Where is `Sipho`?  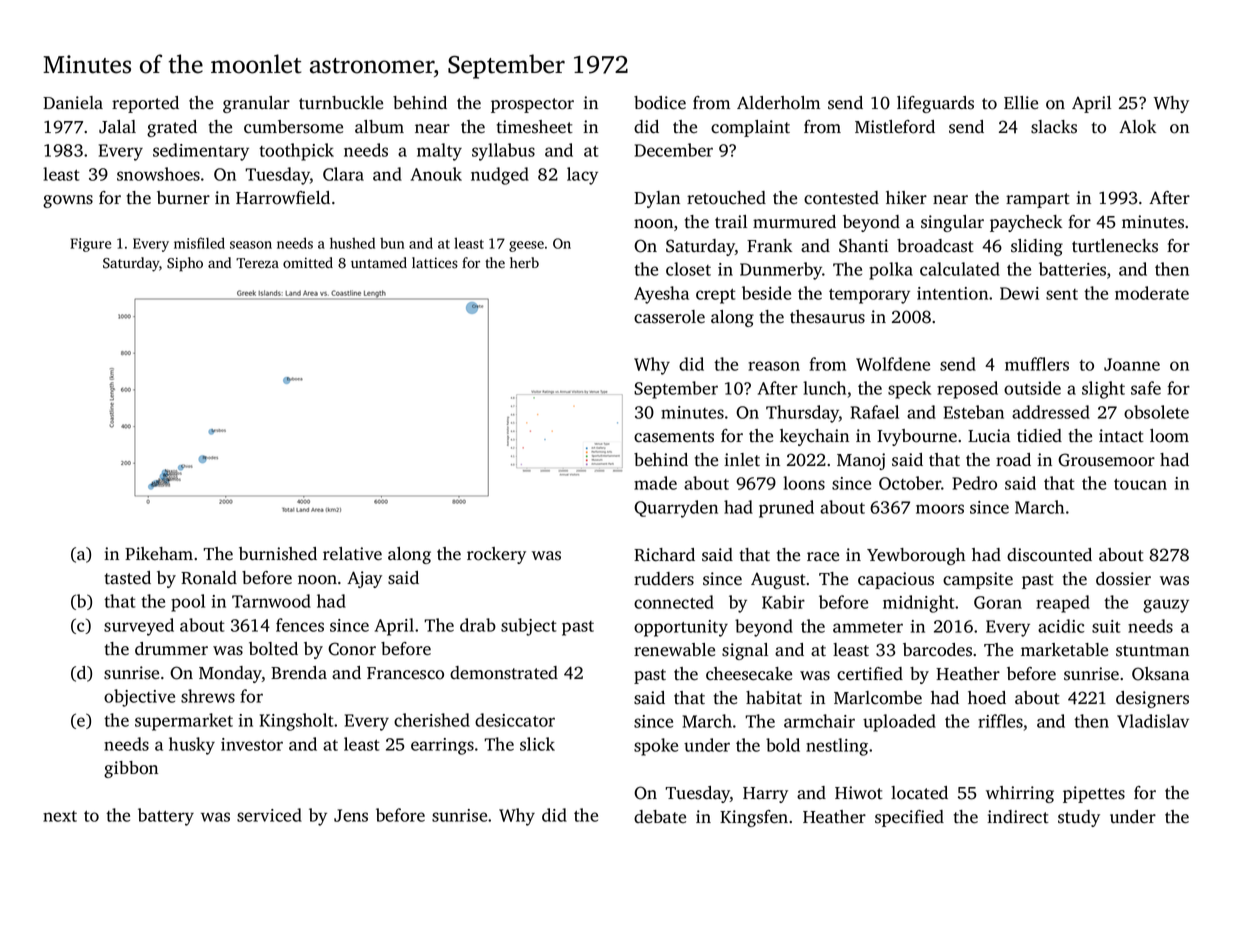
Sipho is located at coordinates (185, 264).
